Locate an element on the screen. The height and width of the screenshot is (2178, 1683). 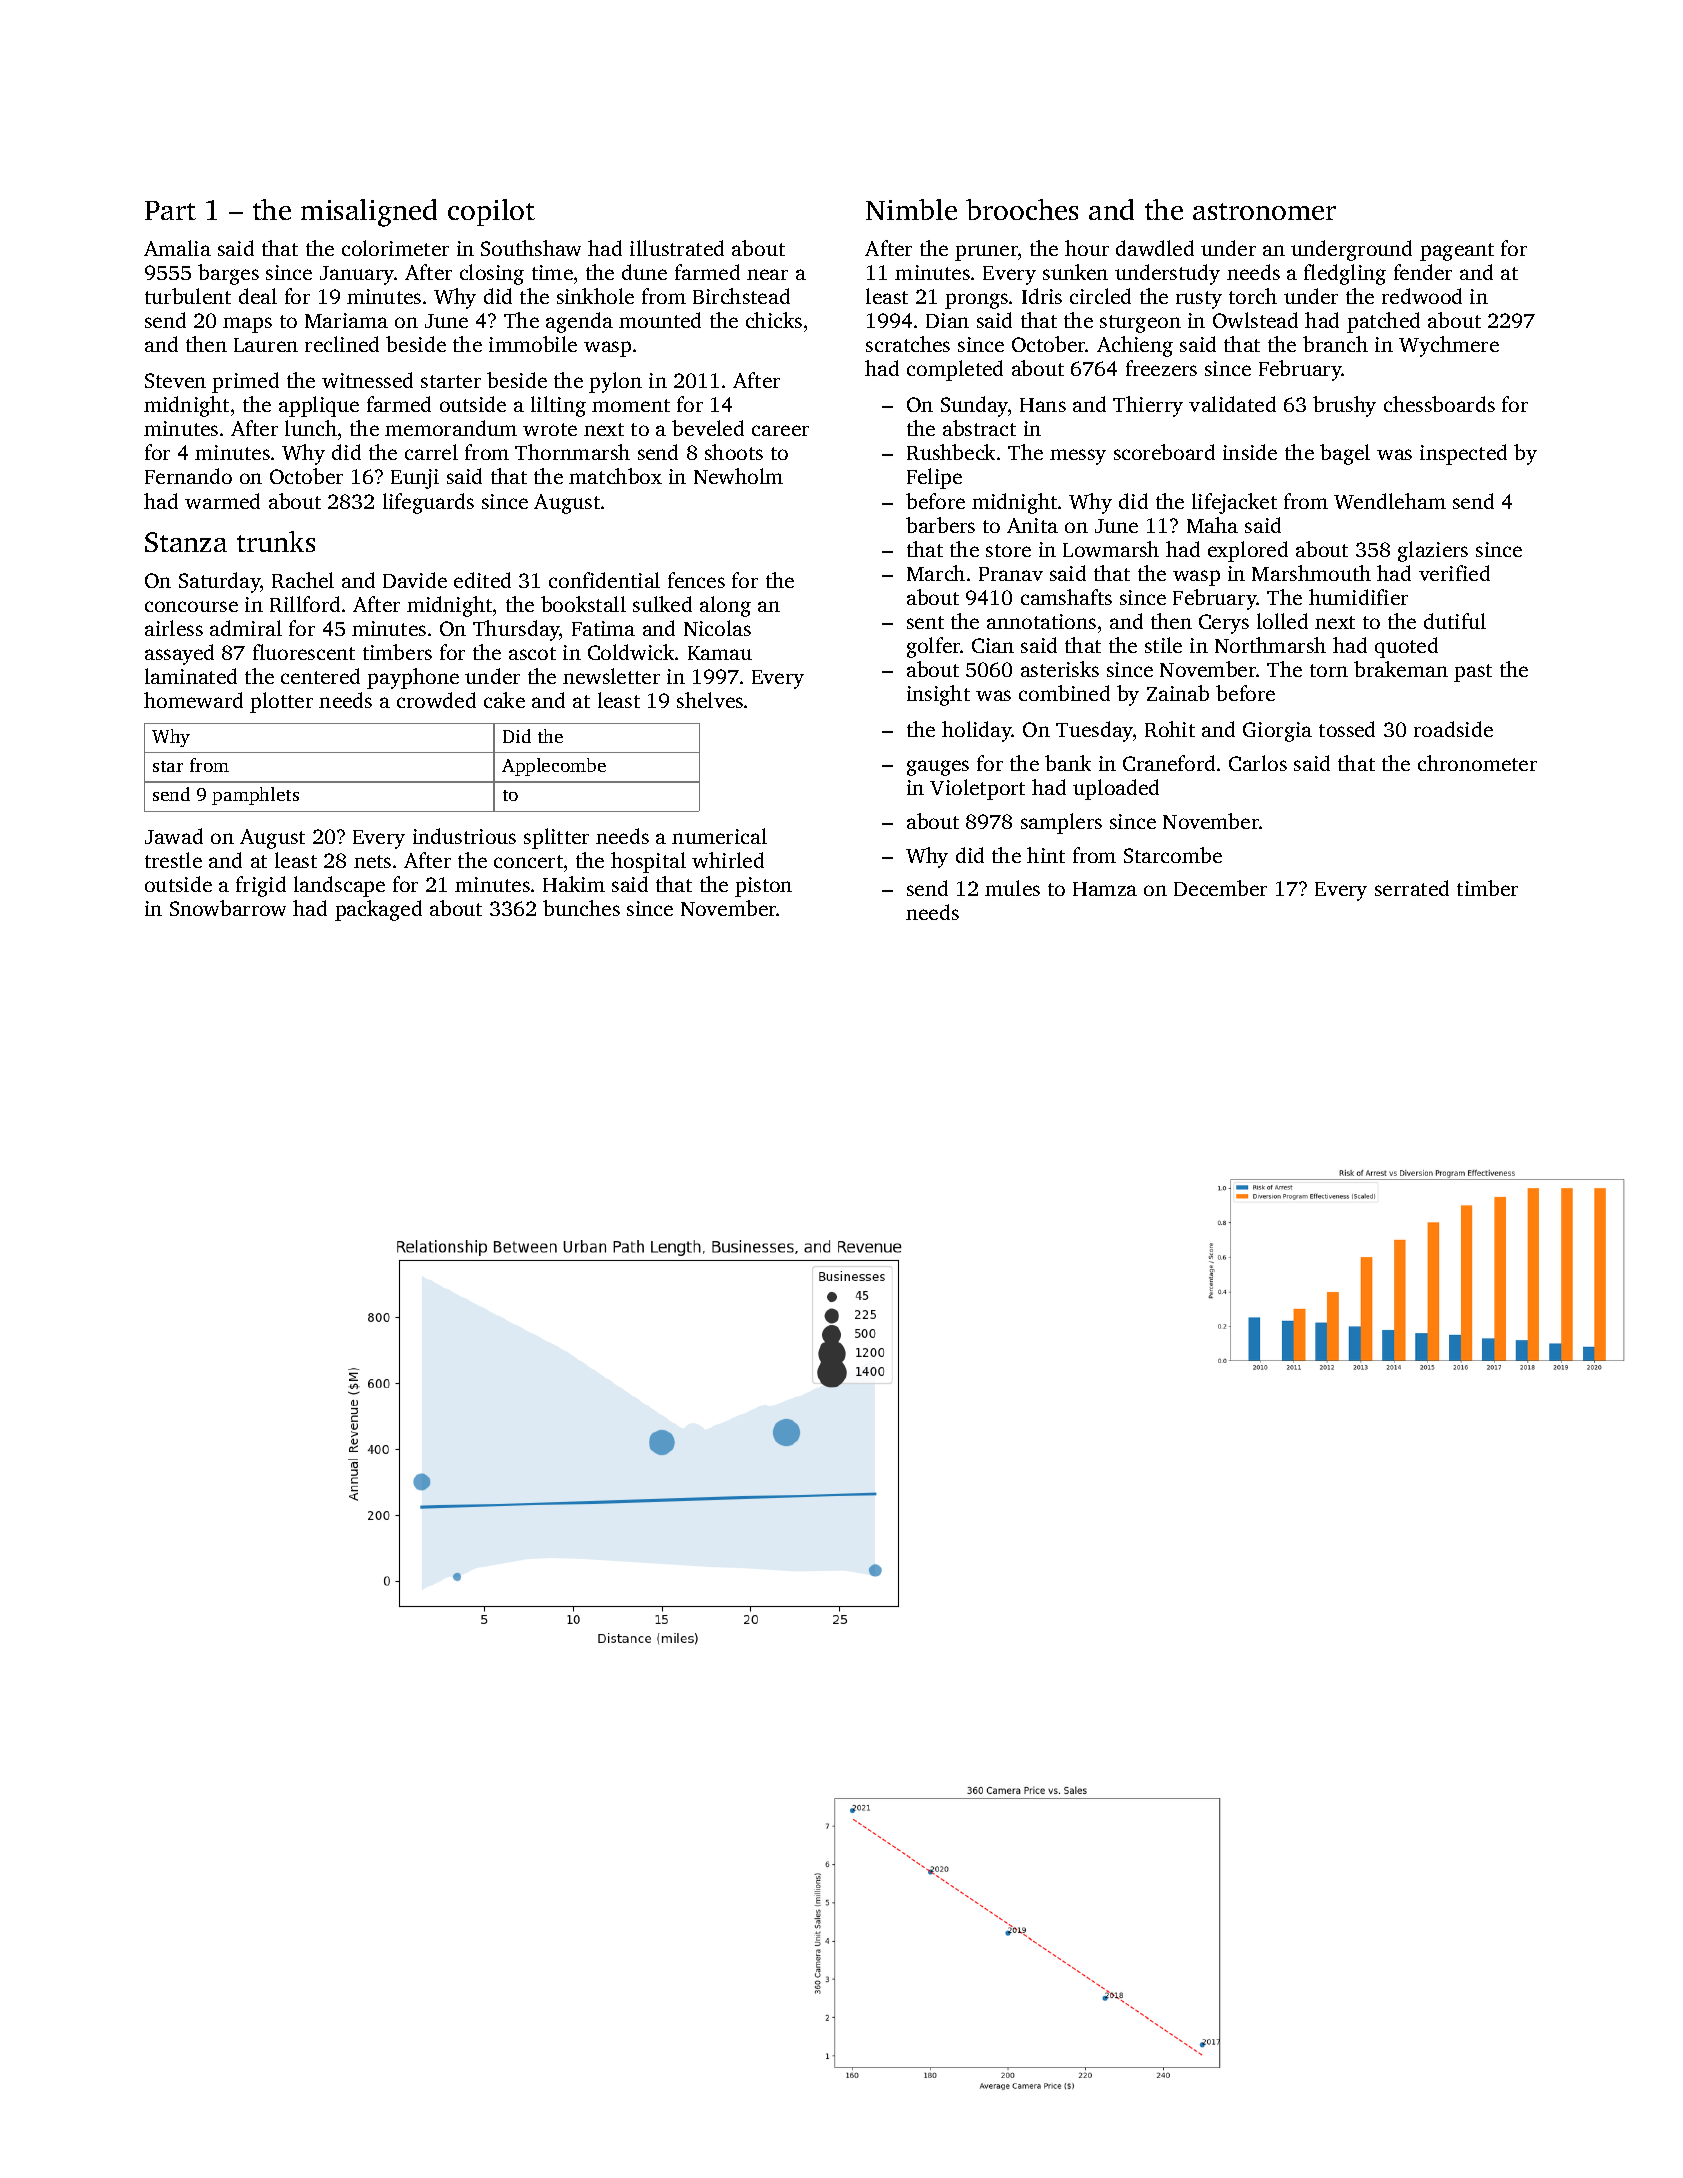
fender is located at coordinates (1423, 272).
